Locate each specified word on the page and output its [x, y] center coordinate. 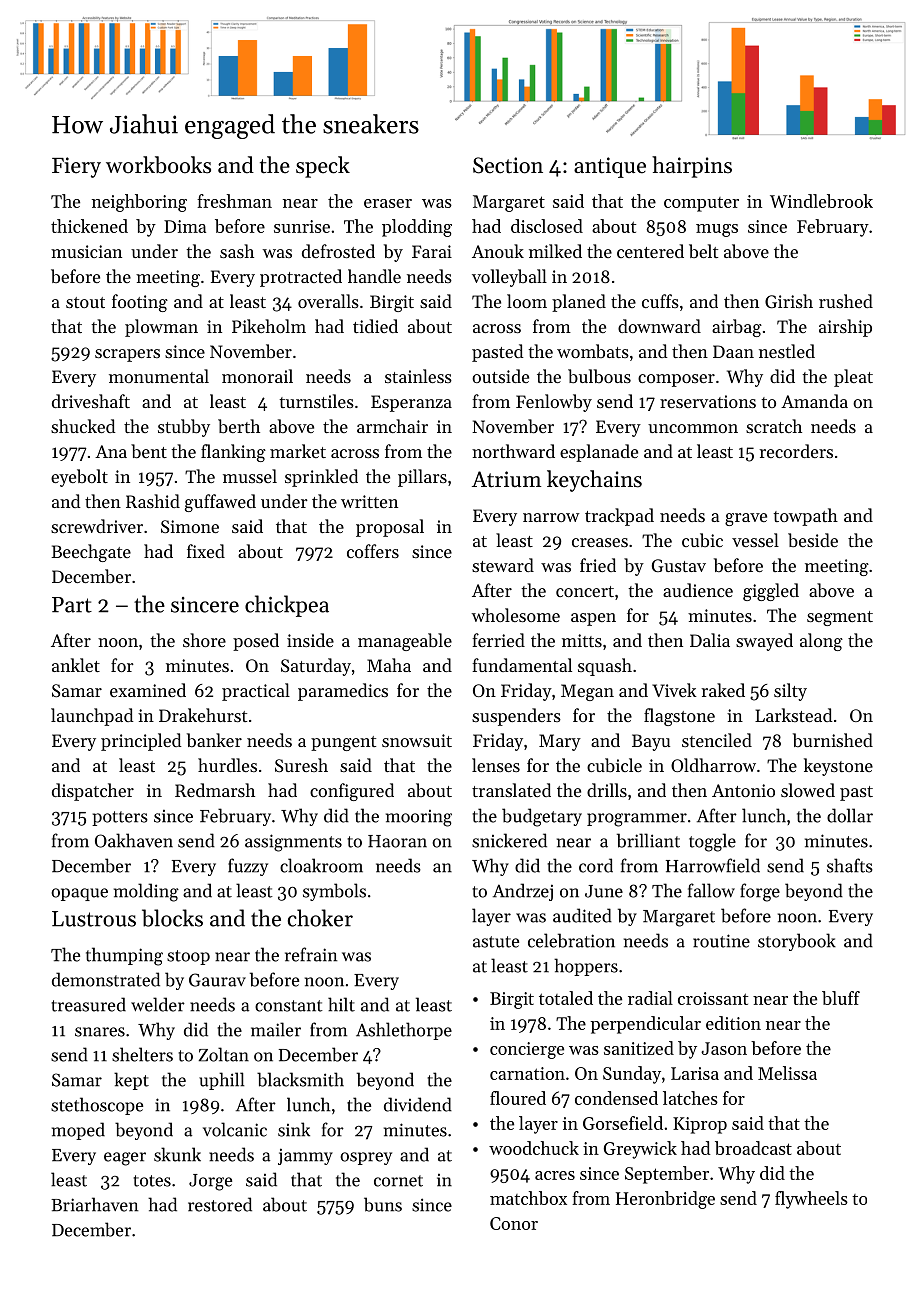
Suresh [301, 765]
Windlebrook [821, 201]
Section [508, 165]
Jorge [210, 1182]
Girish [789, 301]
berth [239, 426]
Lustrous [94, 919]
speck [323, 167]
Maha [389, 665]
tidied [375, 326]
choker [320, 918]
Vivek [674, 690]
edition [733, 1023]
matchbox [528, 1198]
